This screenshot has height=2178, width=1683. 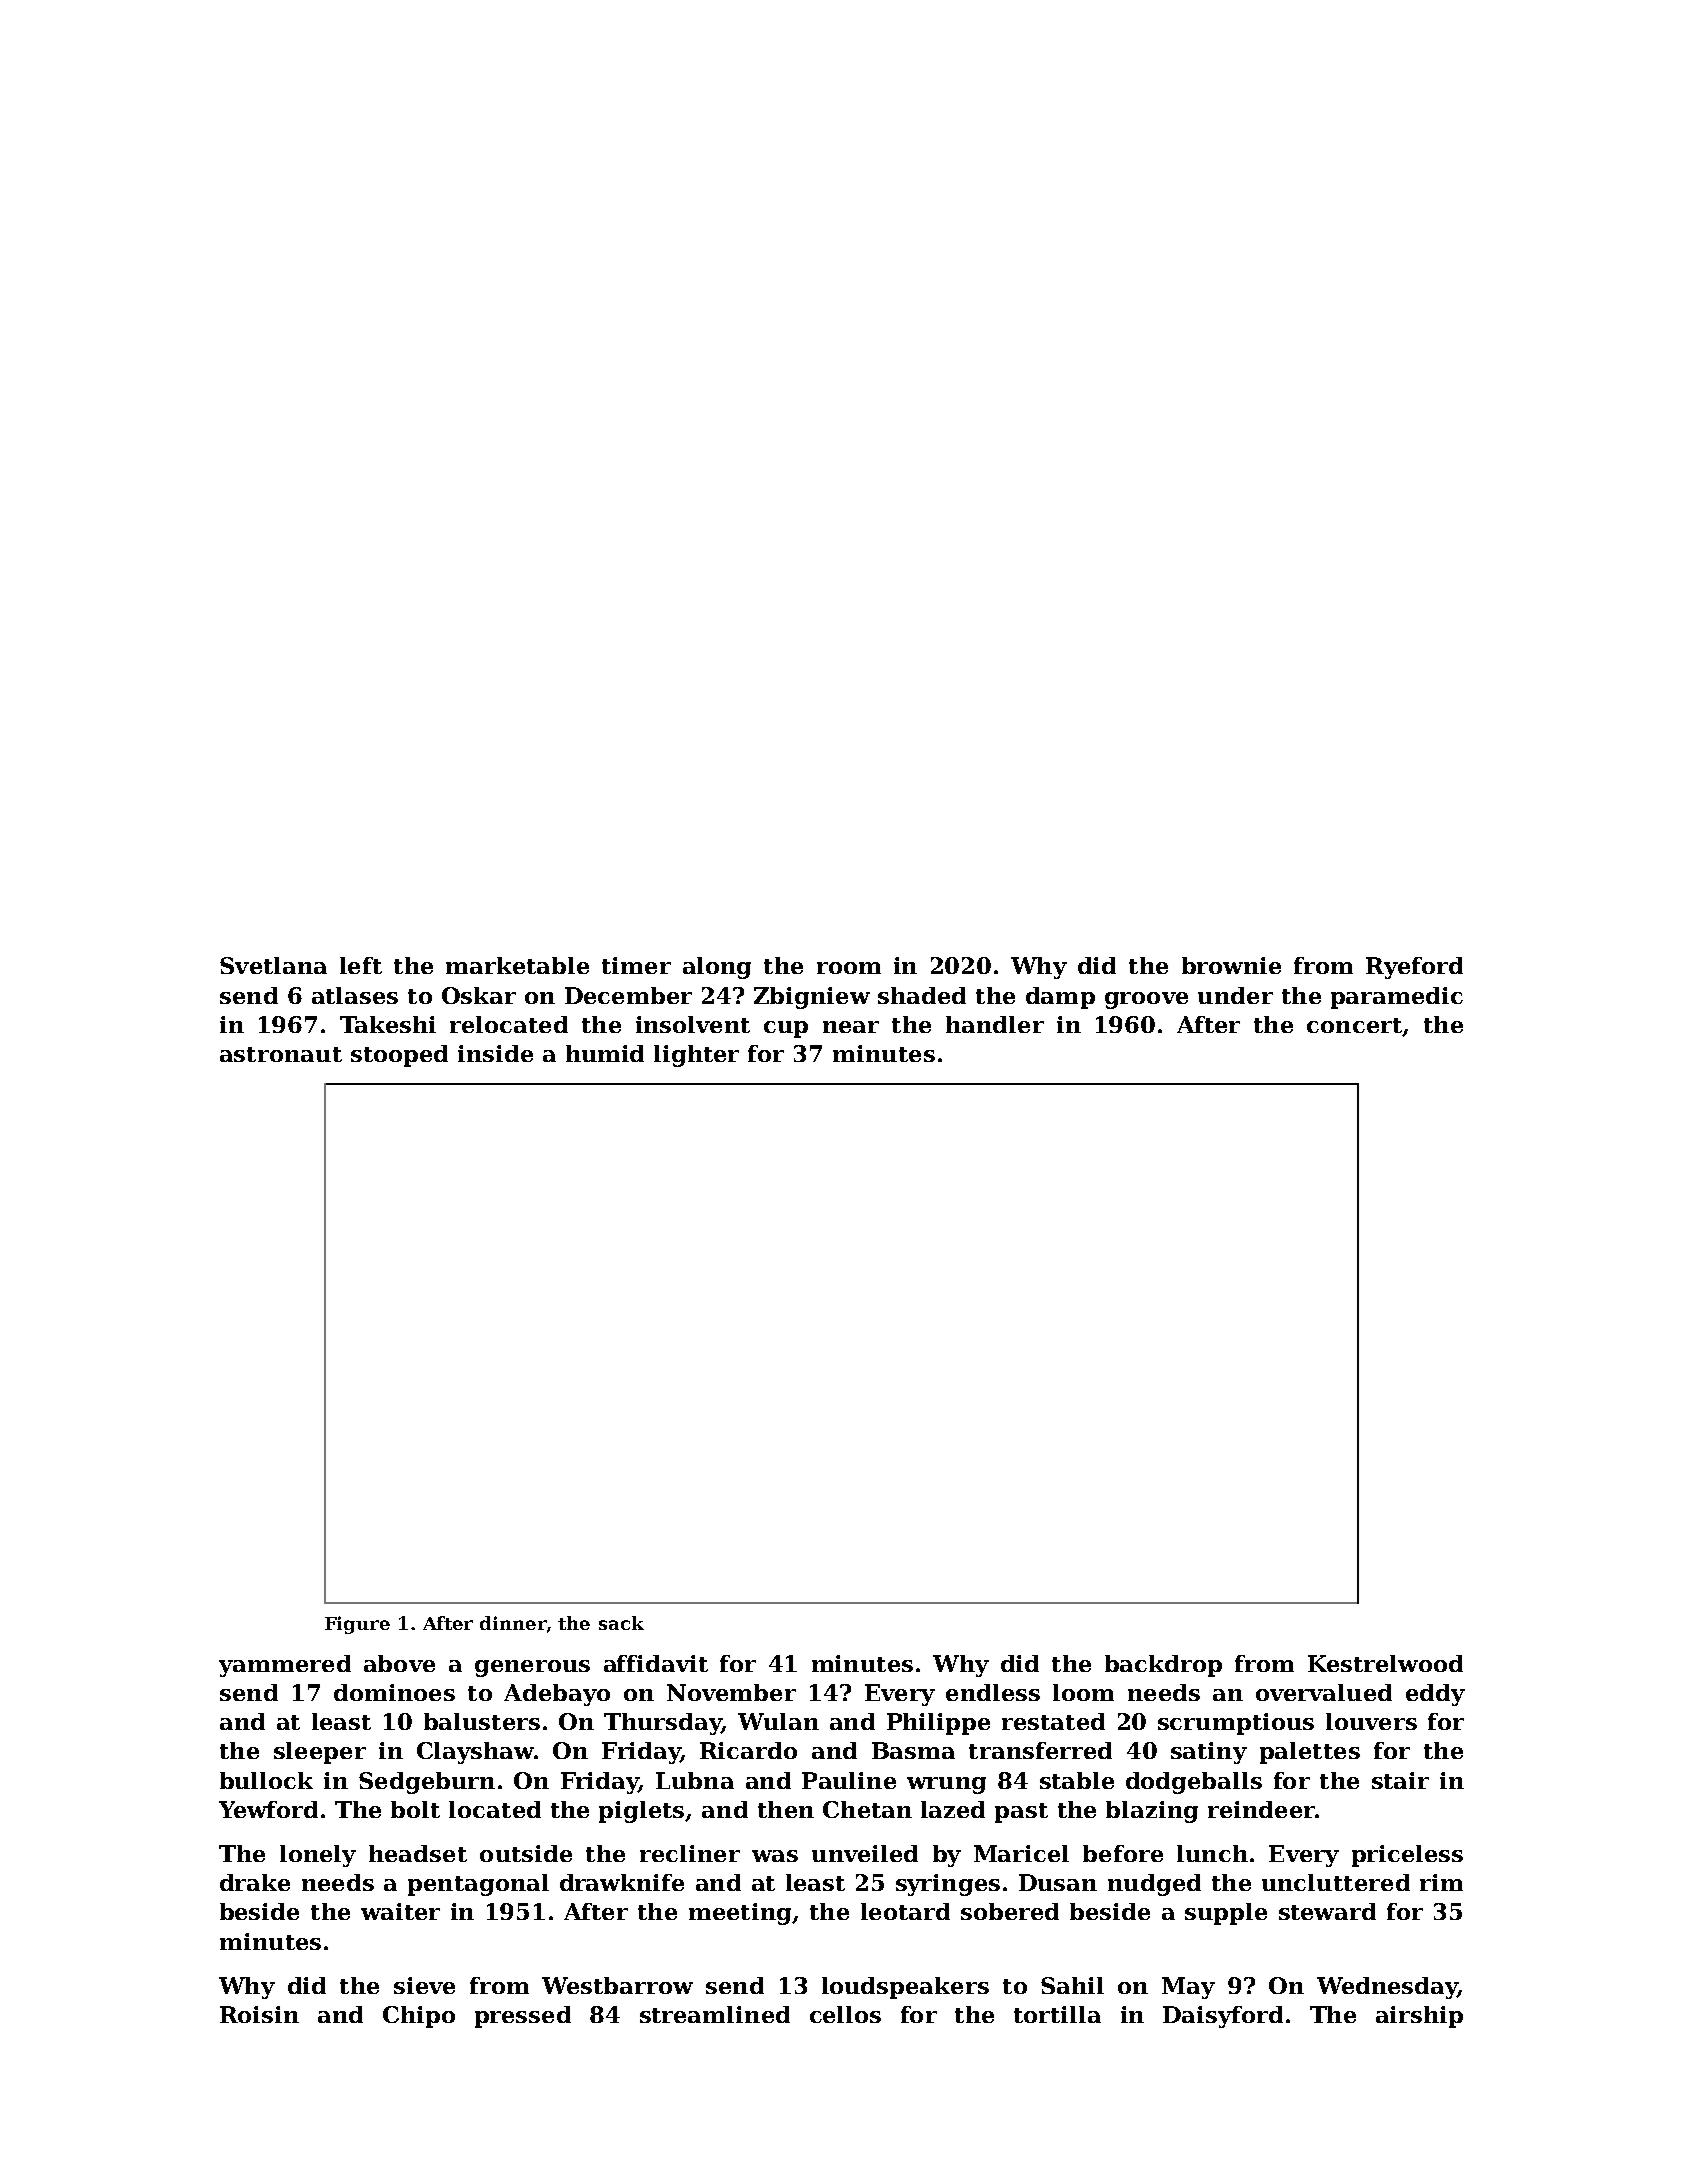 I want to click on piglets, so click(x=642, y=1812).
